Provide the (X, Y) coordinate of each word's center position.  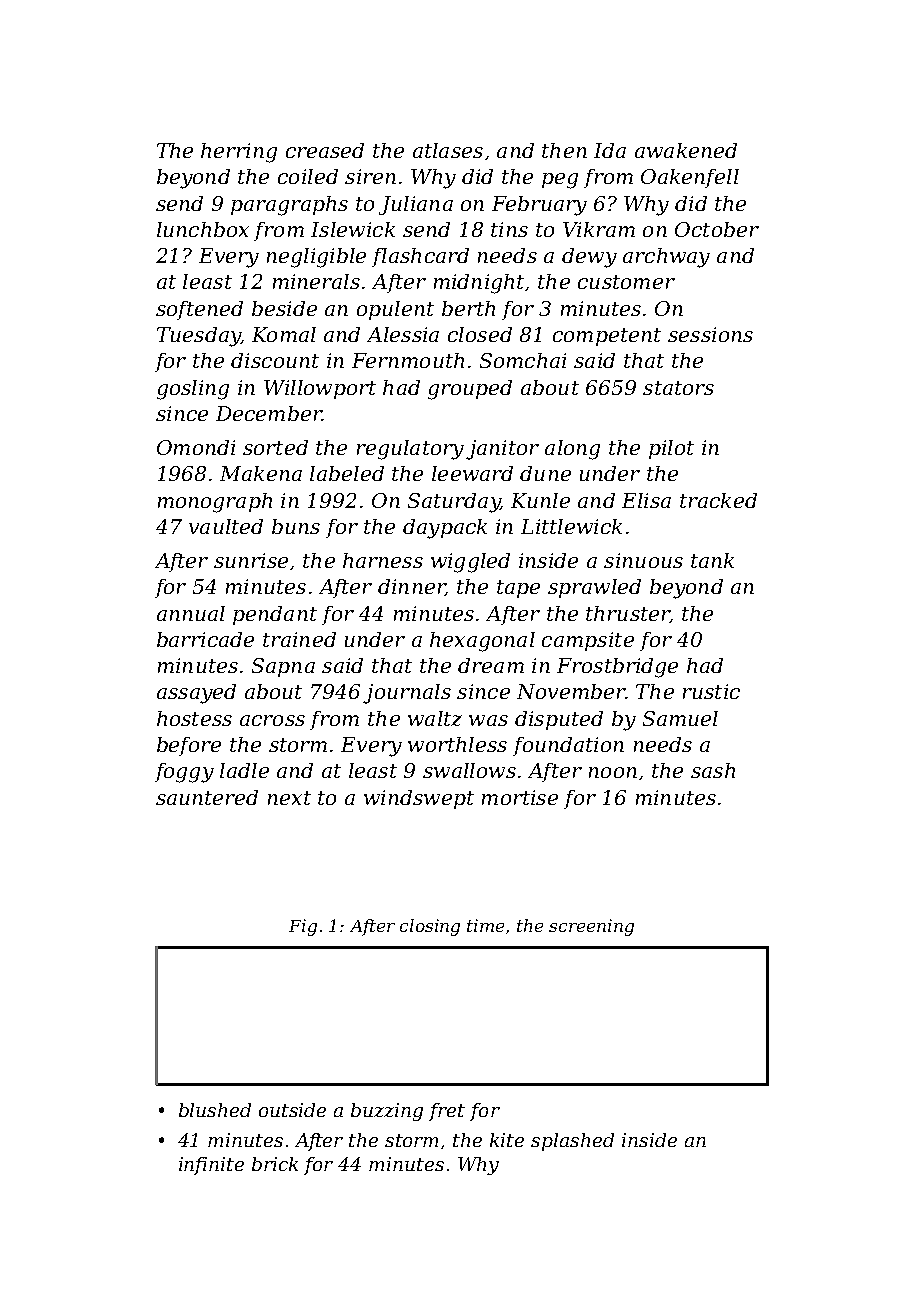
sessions (710, 334)
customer (626, 282)
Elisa (646, 500)
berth (468, 308)
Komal (284, 334)
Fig (303, 927)
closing (430, 927)
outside (292, 1110)
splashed (572, 1142)
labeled (347, 473)
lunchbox (203, 229)
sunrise (251, 560)
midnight (479, 284)
